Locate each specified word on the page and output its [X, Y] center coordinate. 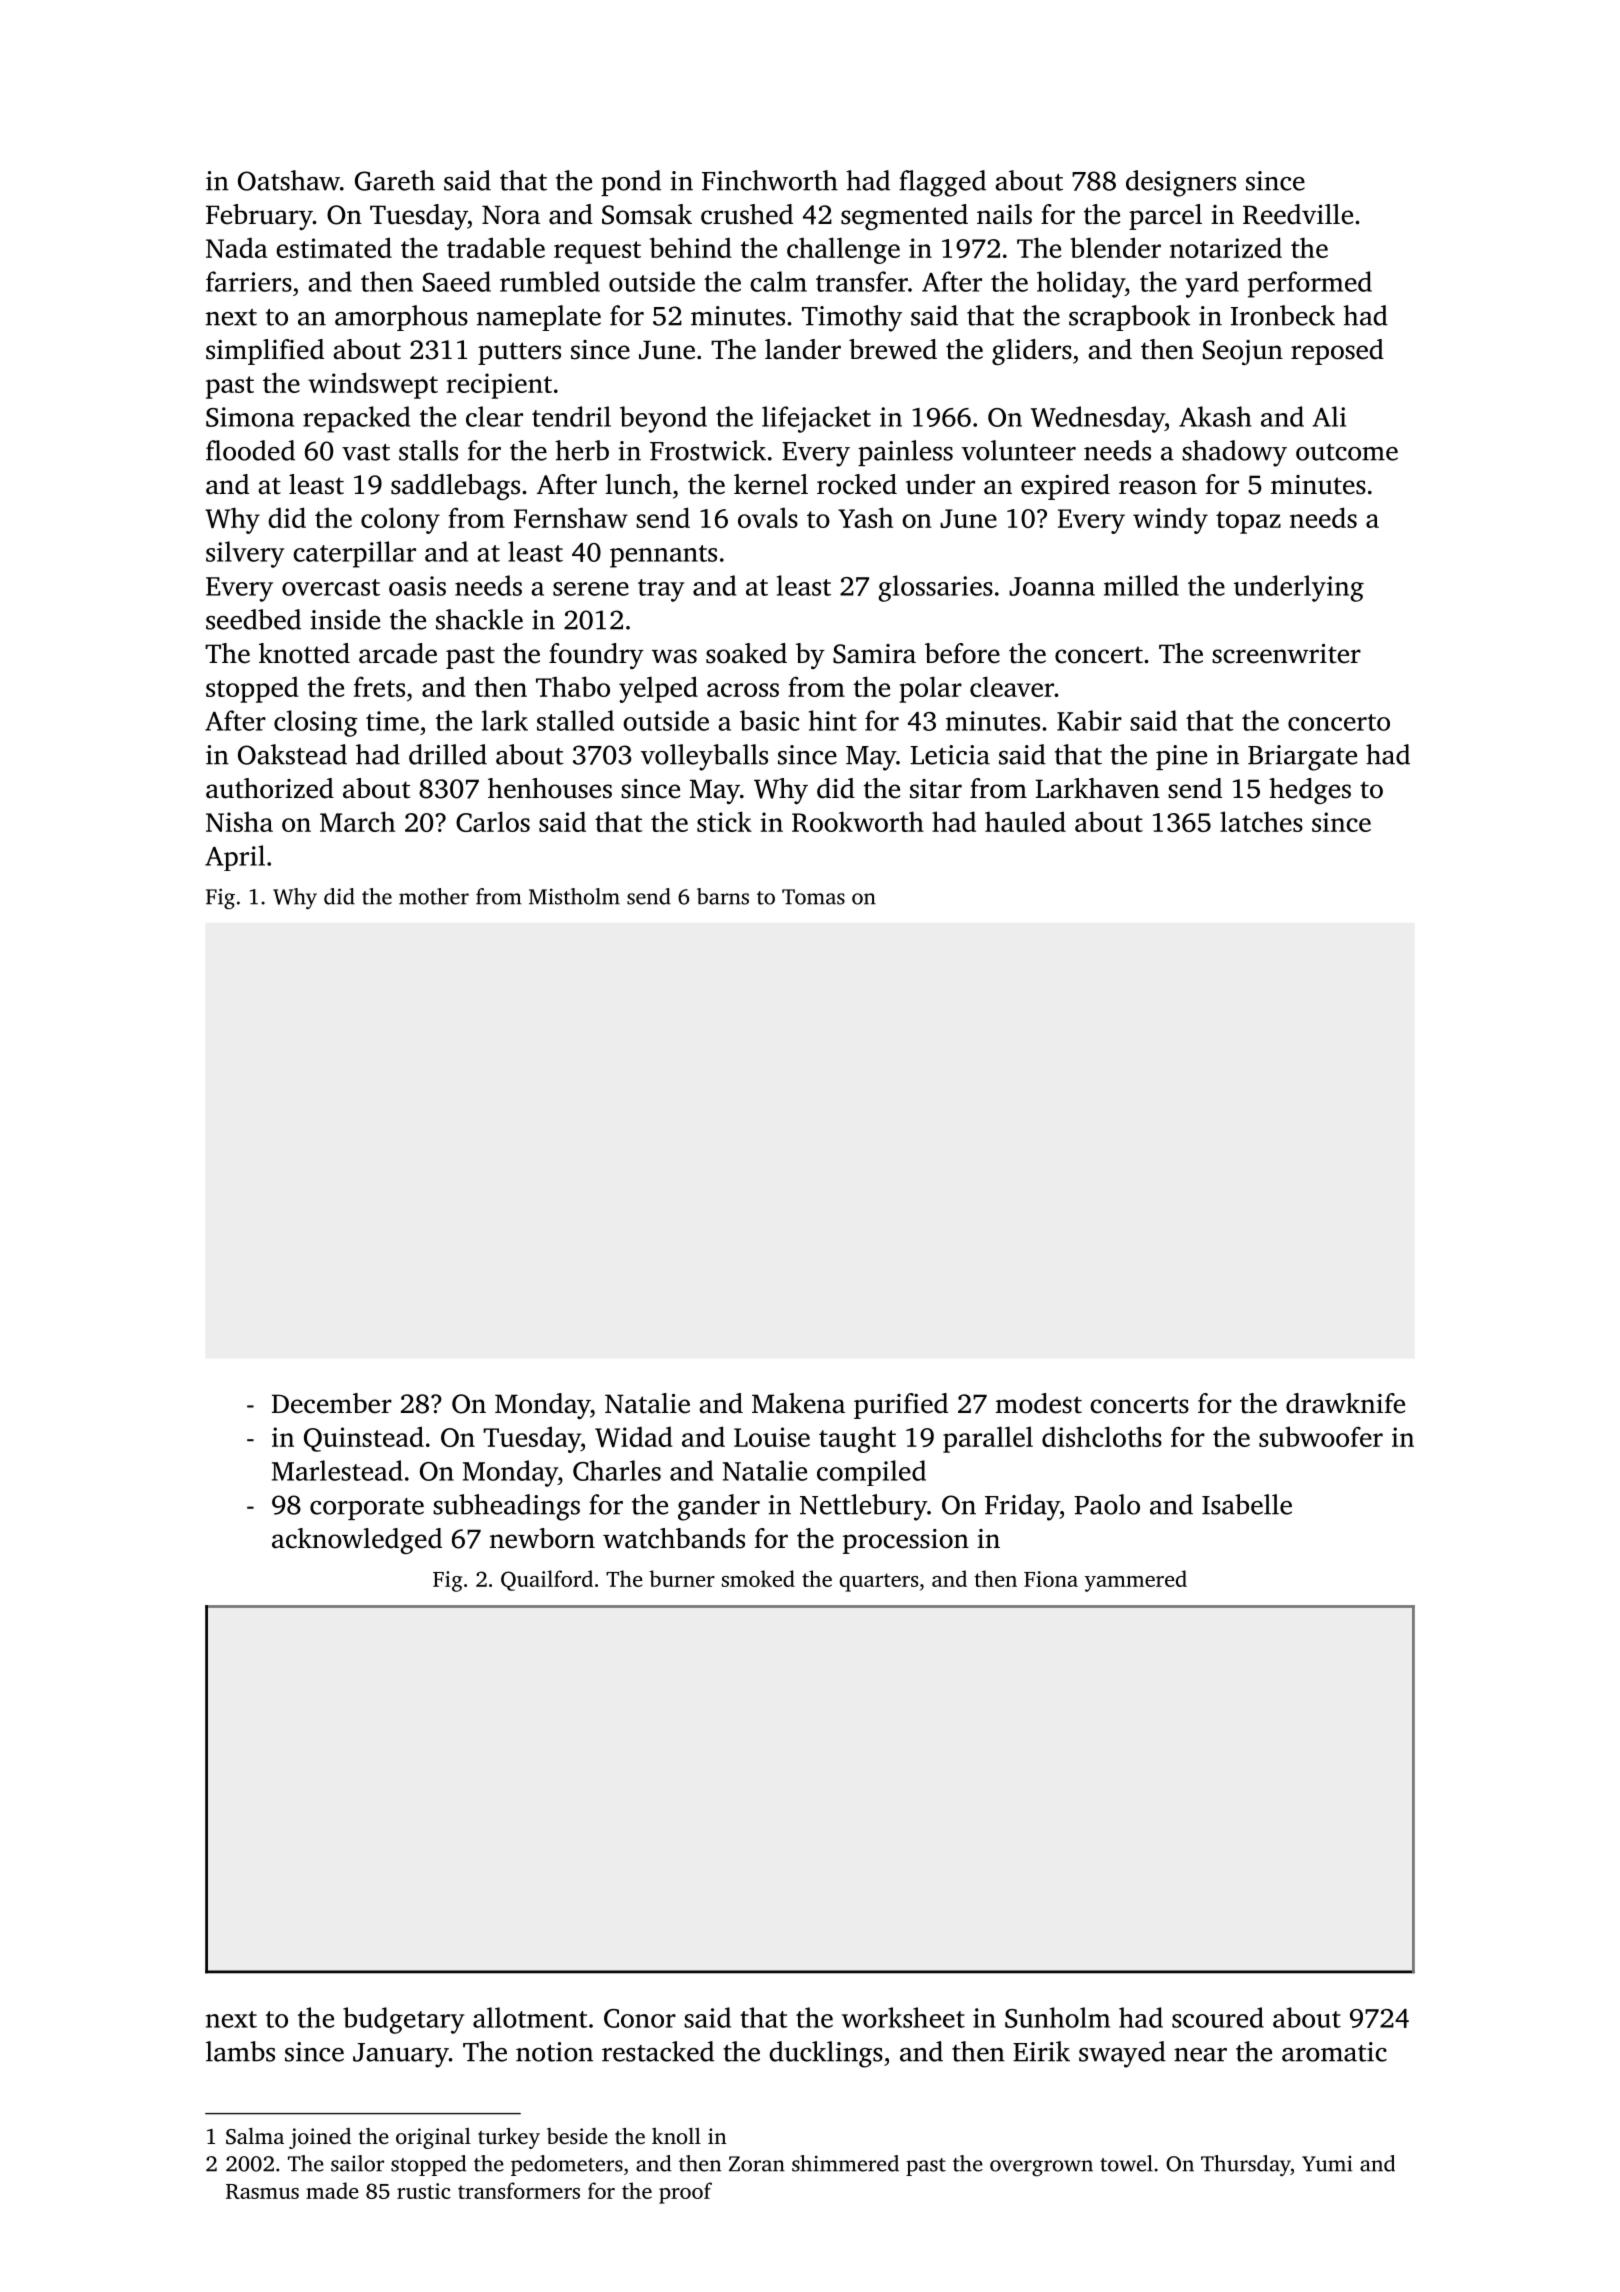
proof [685, 2193]
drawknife [1345, 1403]
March [357, 821]
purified [901, 1406]
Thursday [1246, 2166]
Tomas [813, 897]
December [332, 1403]
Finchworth [770, 180]
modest [1039, 1403]
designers [1181, 183]
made [332, 2190]
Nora [511, 215]
